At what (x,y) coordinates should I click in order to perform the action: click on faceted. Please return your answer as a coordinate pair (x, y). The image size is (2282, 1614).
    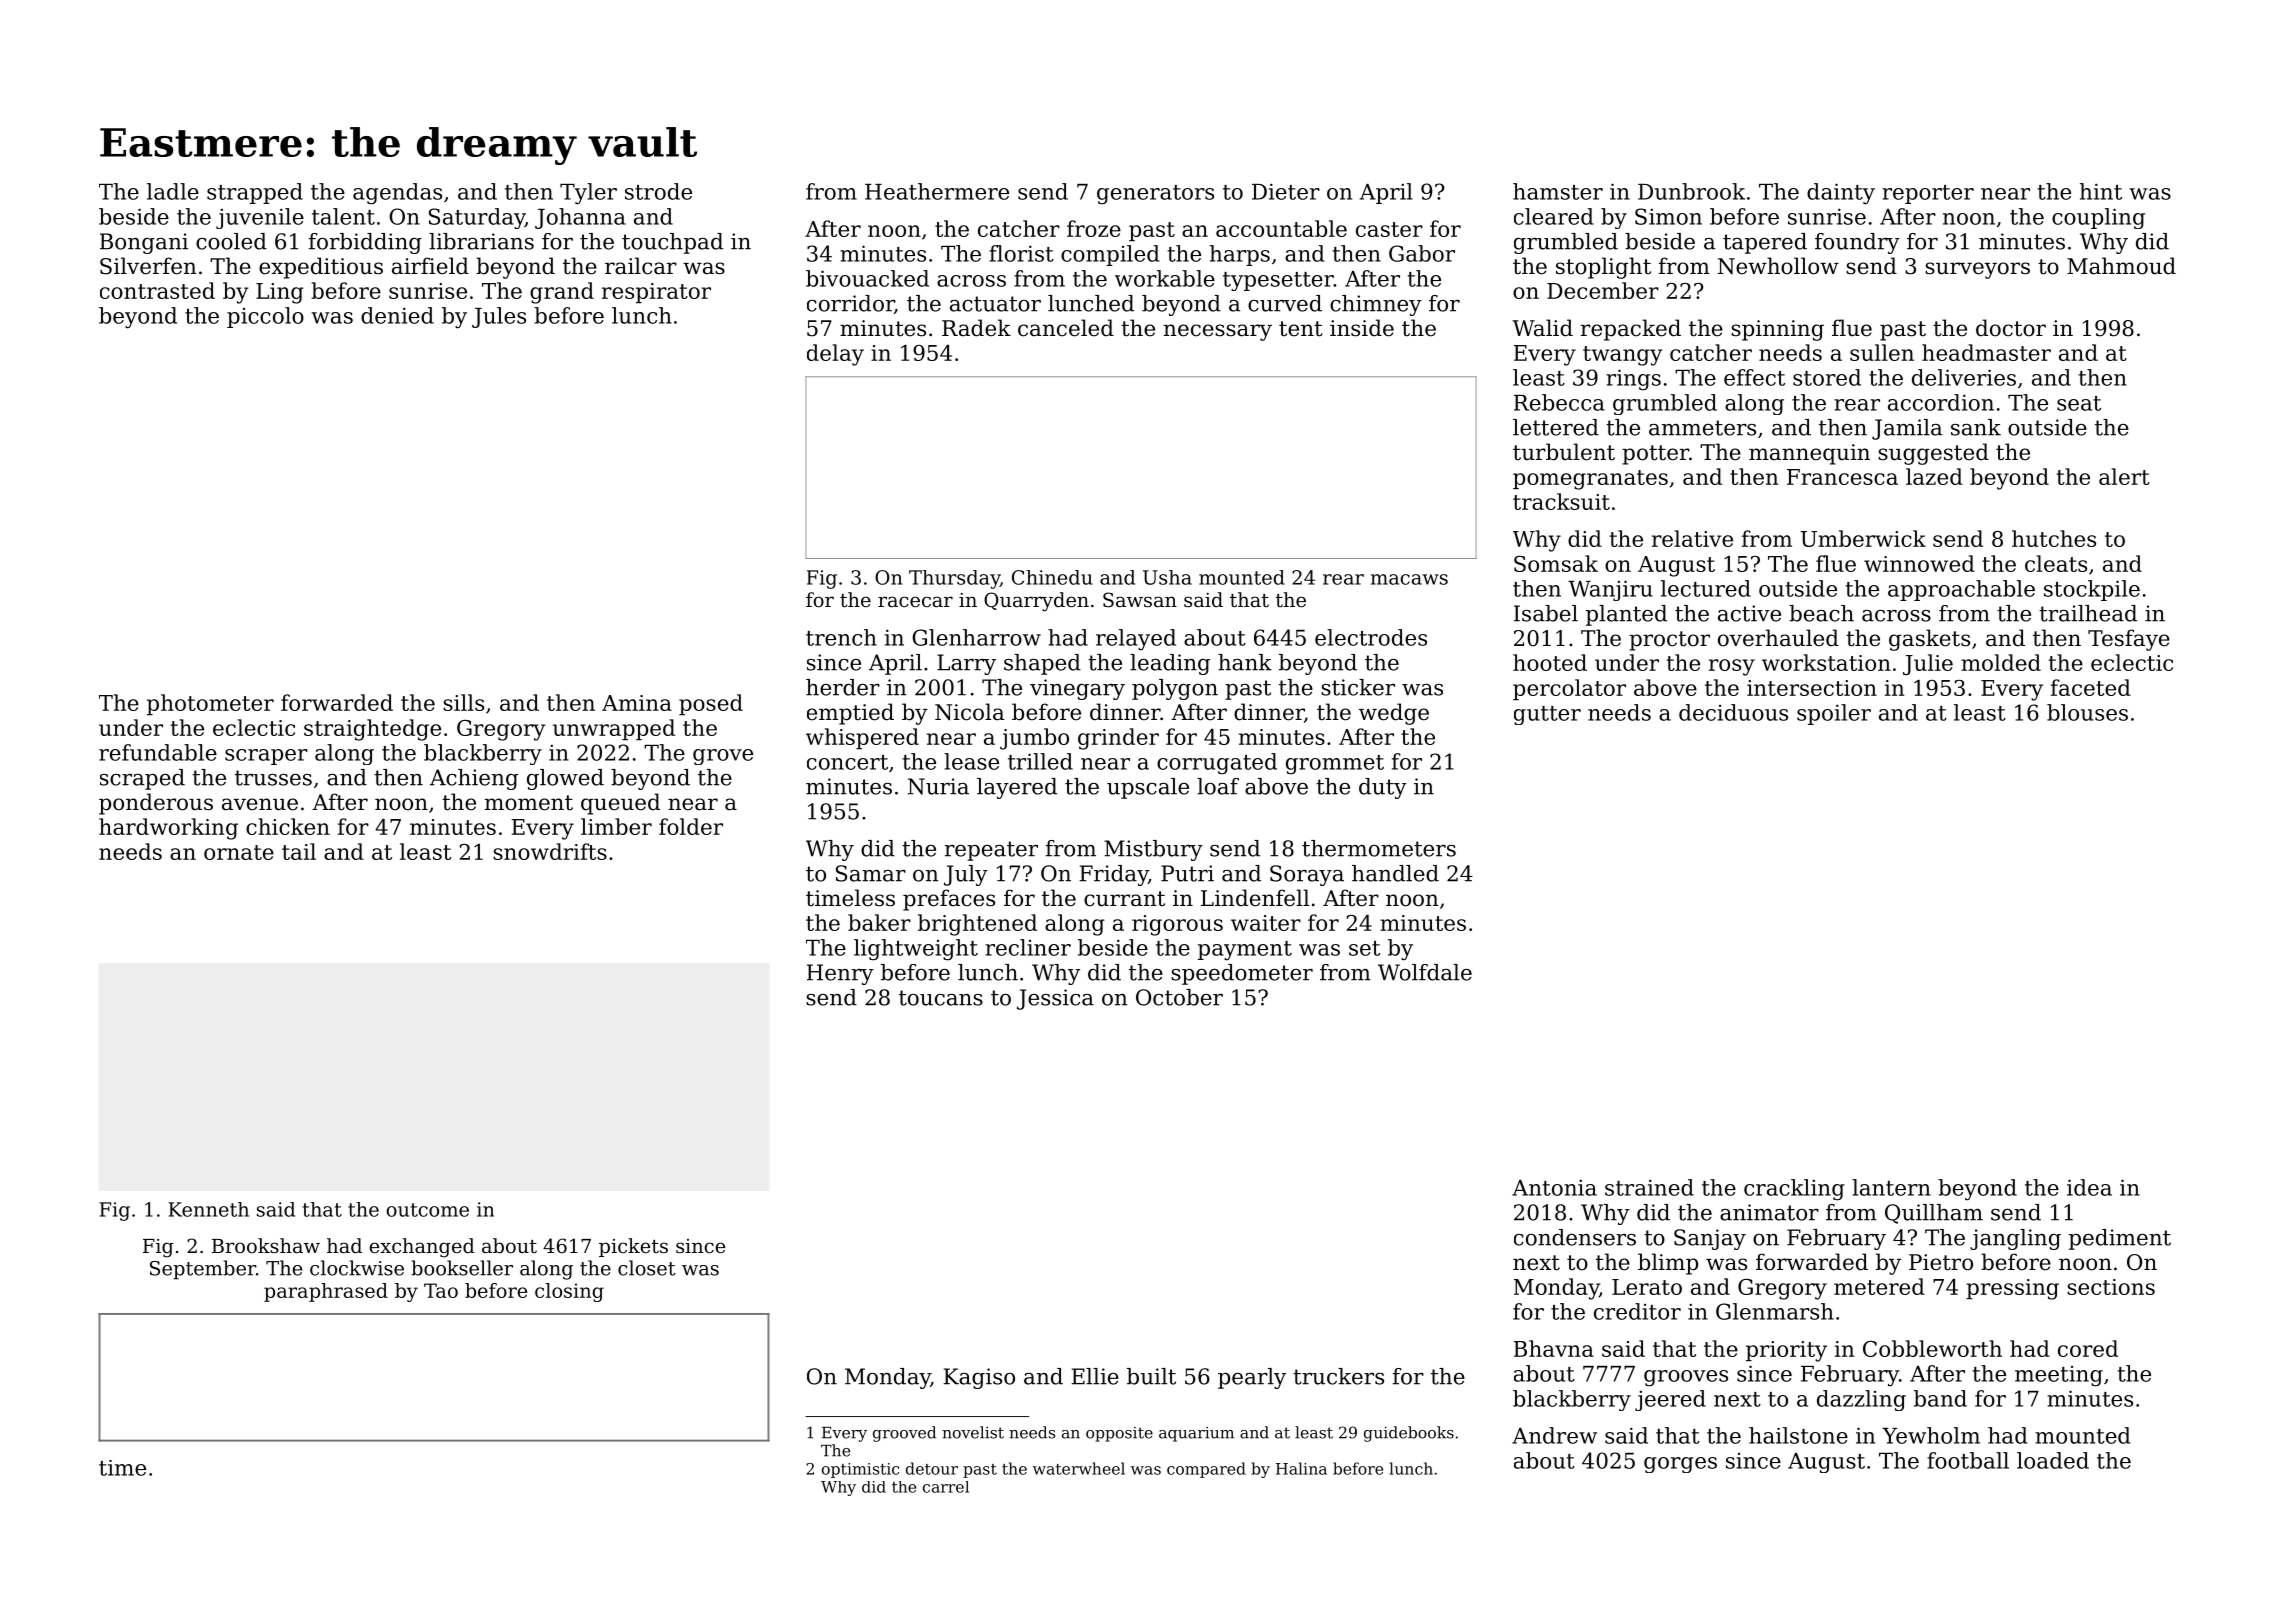
    Looking at the image, I should click on (2091, 687).
